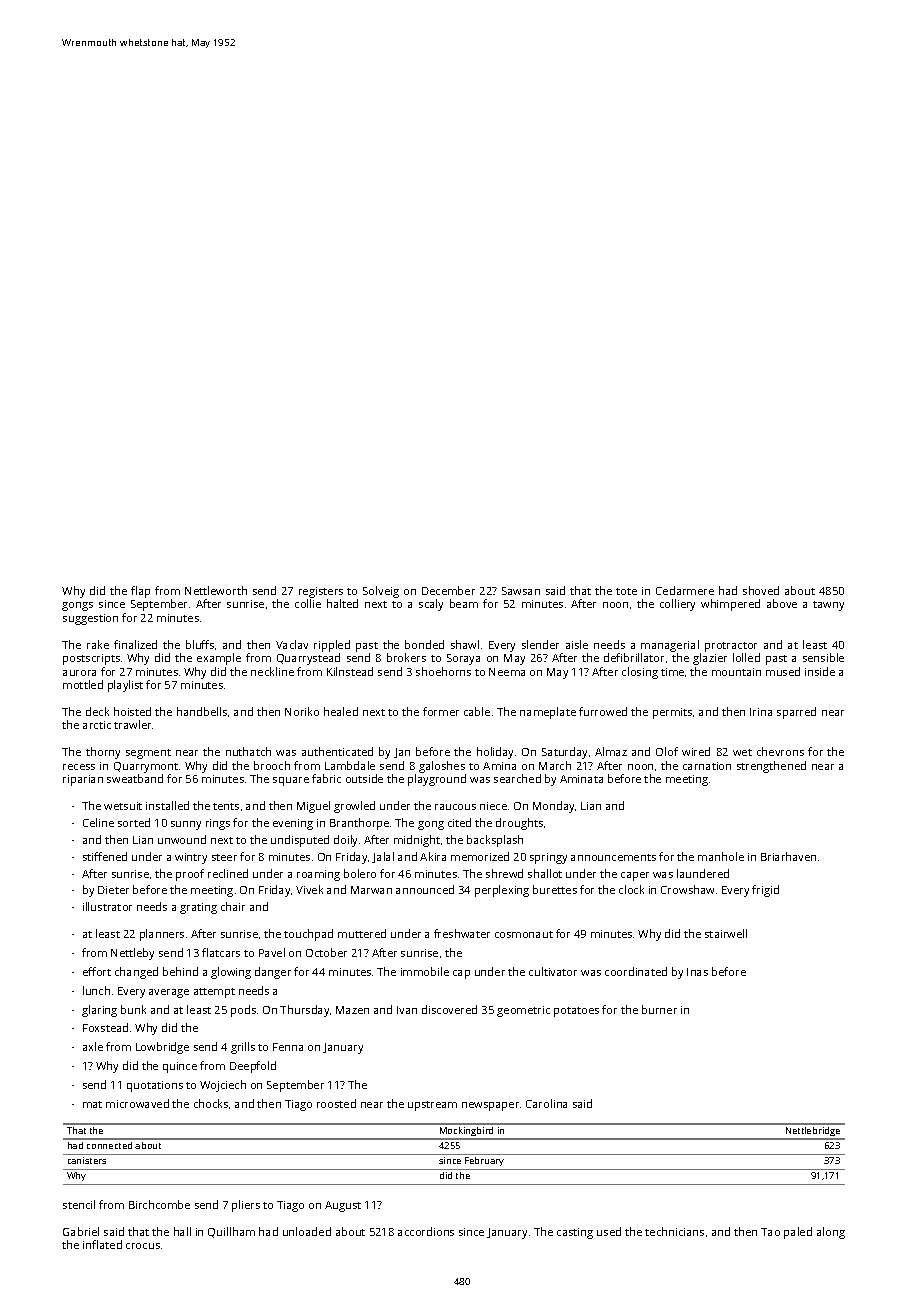 Image resolution: width=908 pixels, height=1316 pixels. I want to click on August, so click(343, 1206).
